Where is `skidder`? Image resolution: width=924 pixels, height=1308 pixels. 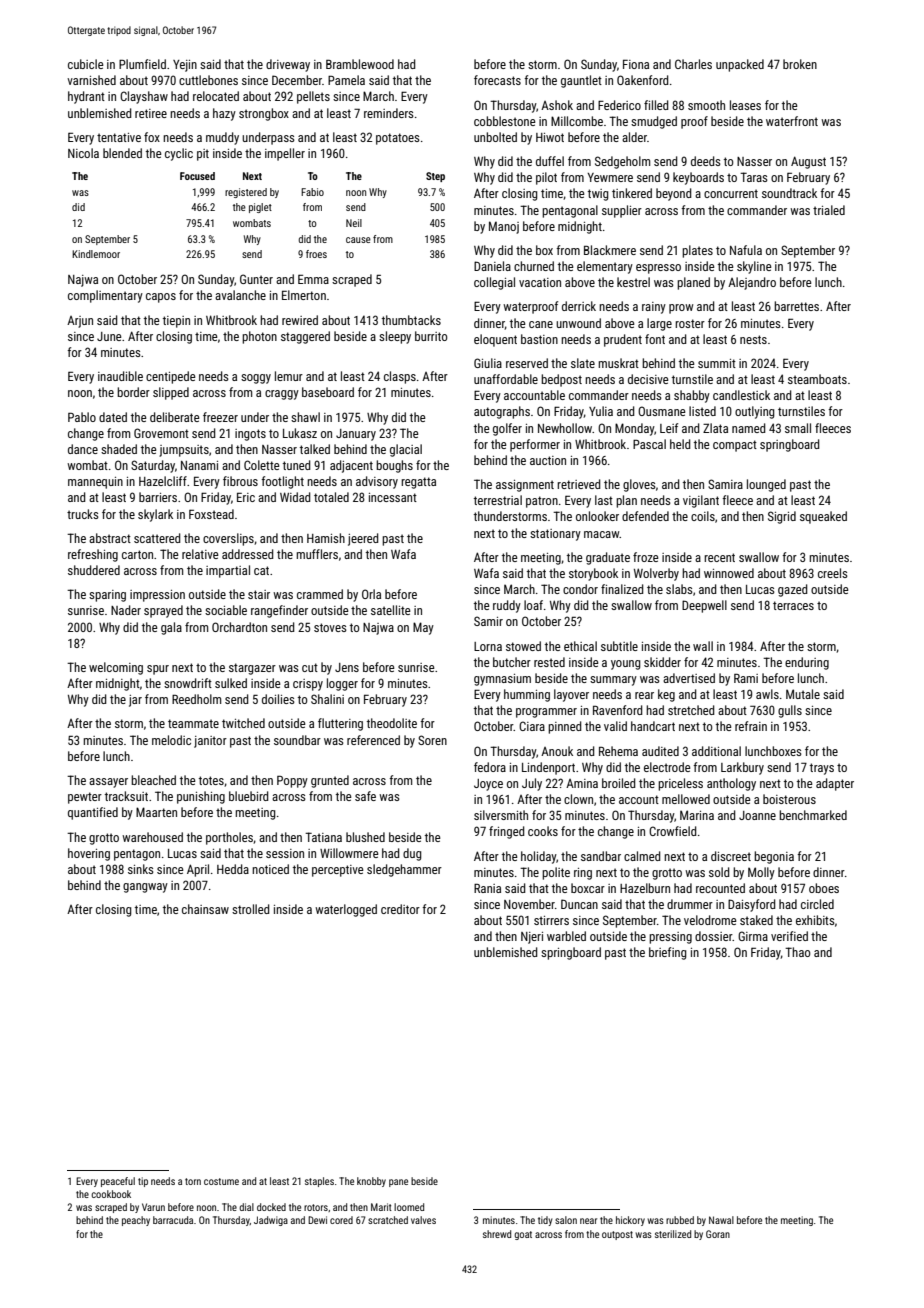
skidder is located at coordinates (662, 662).
